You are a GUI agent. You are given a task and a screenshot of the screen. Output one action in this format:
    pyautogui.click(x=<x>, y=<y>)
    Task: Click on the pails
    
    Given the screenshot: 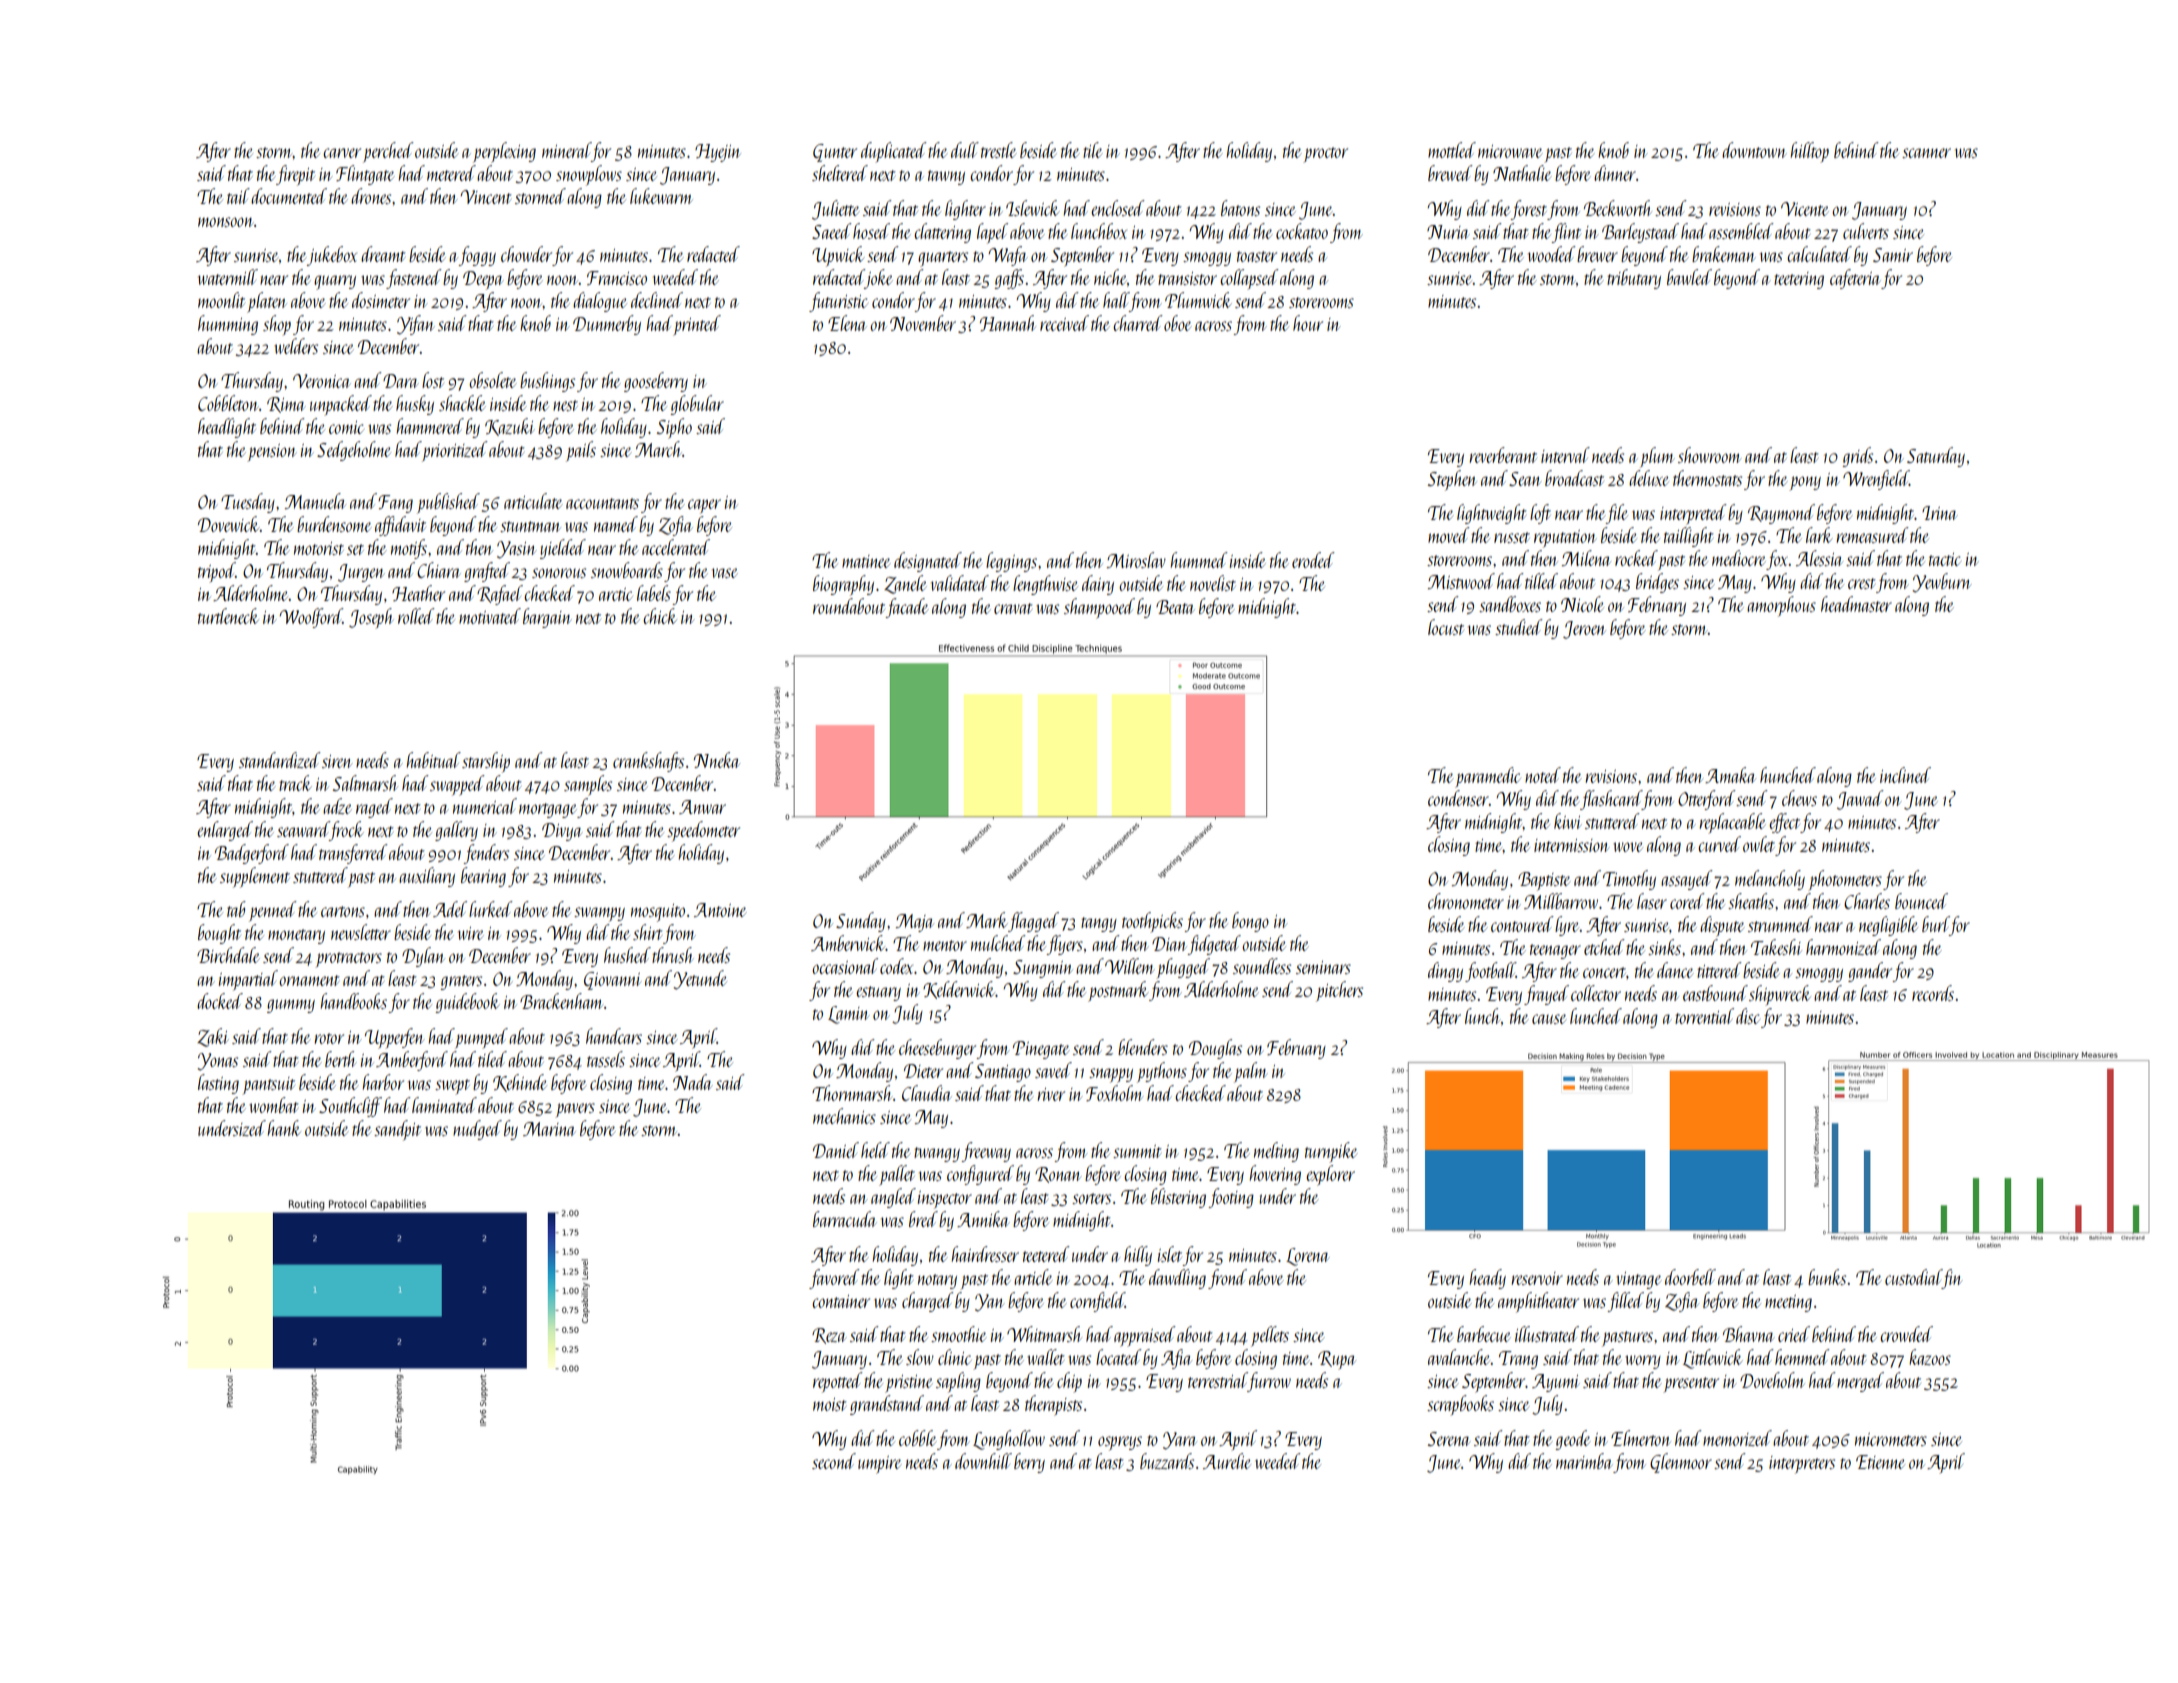 What is the action you would take?
    pyautogui.click(x=581, y=451)
